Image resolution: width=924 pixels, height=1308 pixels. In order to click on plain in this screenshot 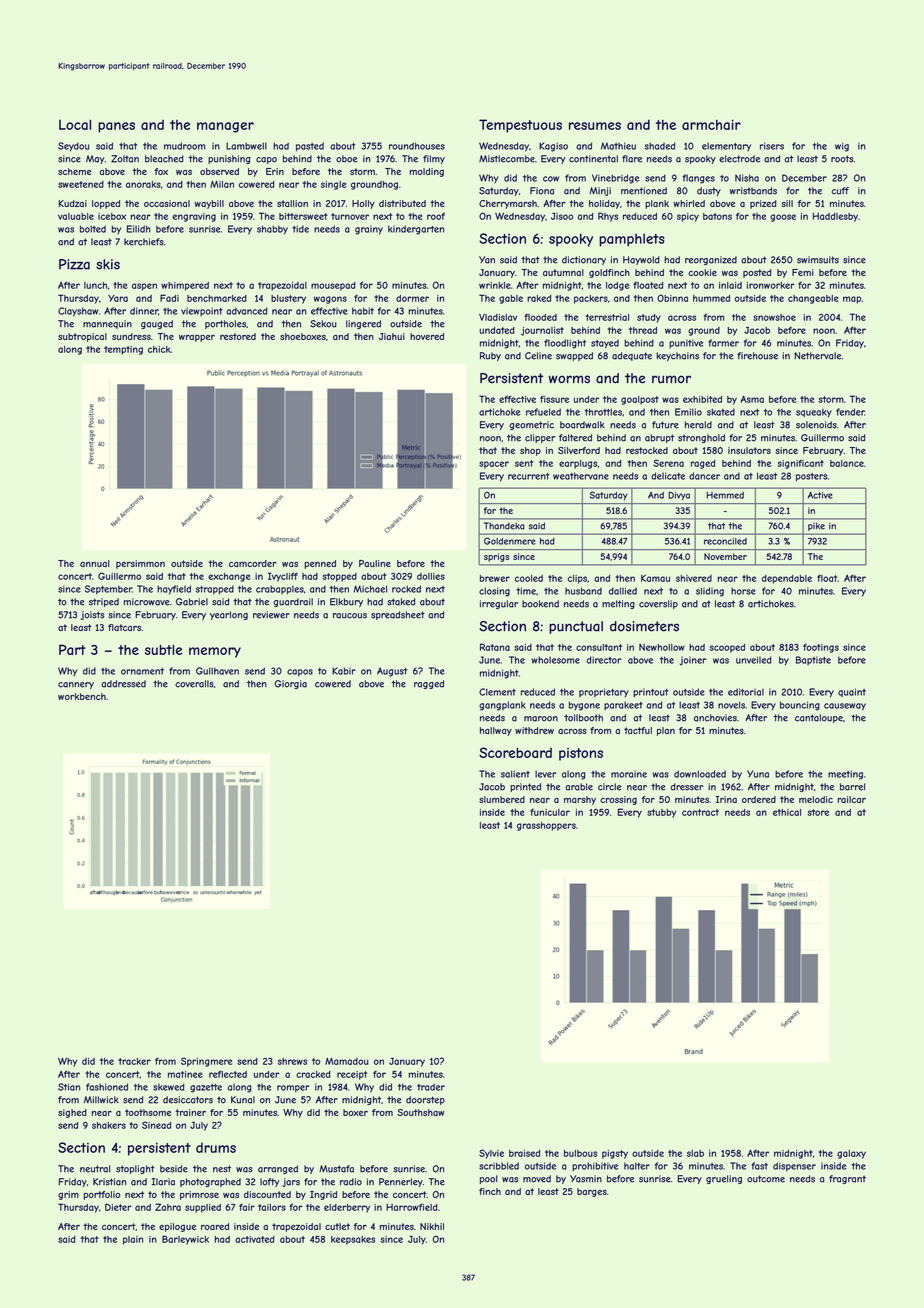, I will do `click(133, 1240)`.
